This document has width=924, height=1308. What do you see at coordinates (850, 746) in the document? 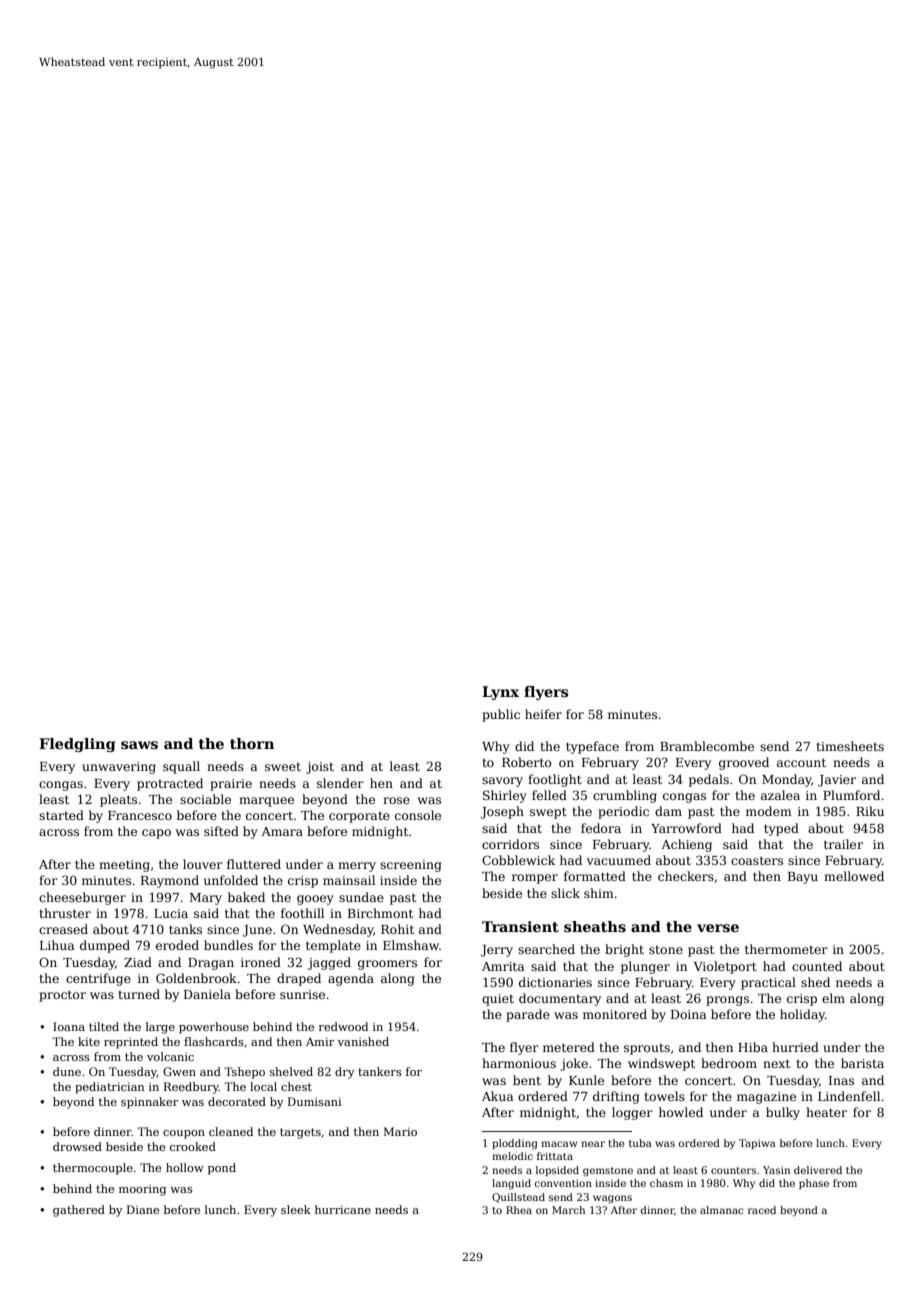
I see `timesheets` at bounding box center [850, 746].
